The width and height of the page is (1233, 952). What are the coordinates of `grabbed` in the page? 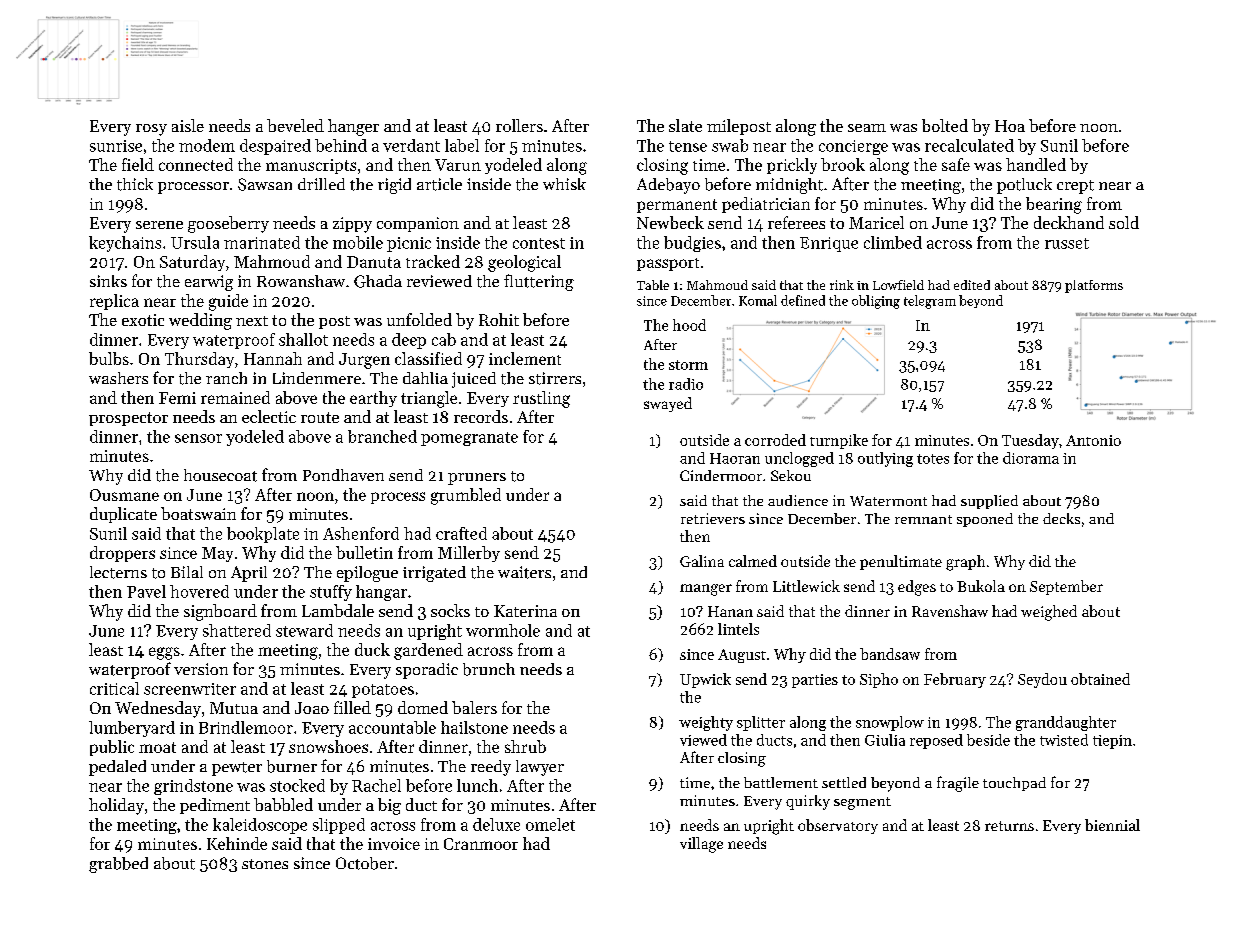 It's located at (118, 865).
